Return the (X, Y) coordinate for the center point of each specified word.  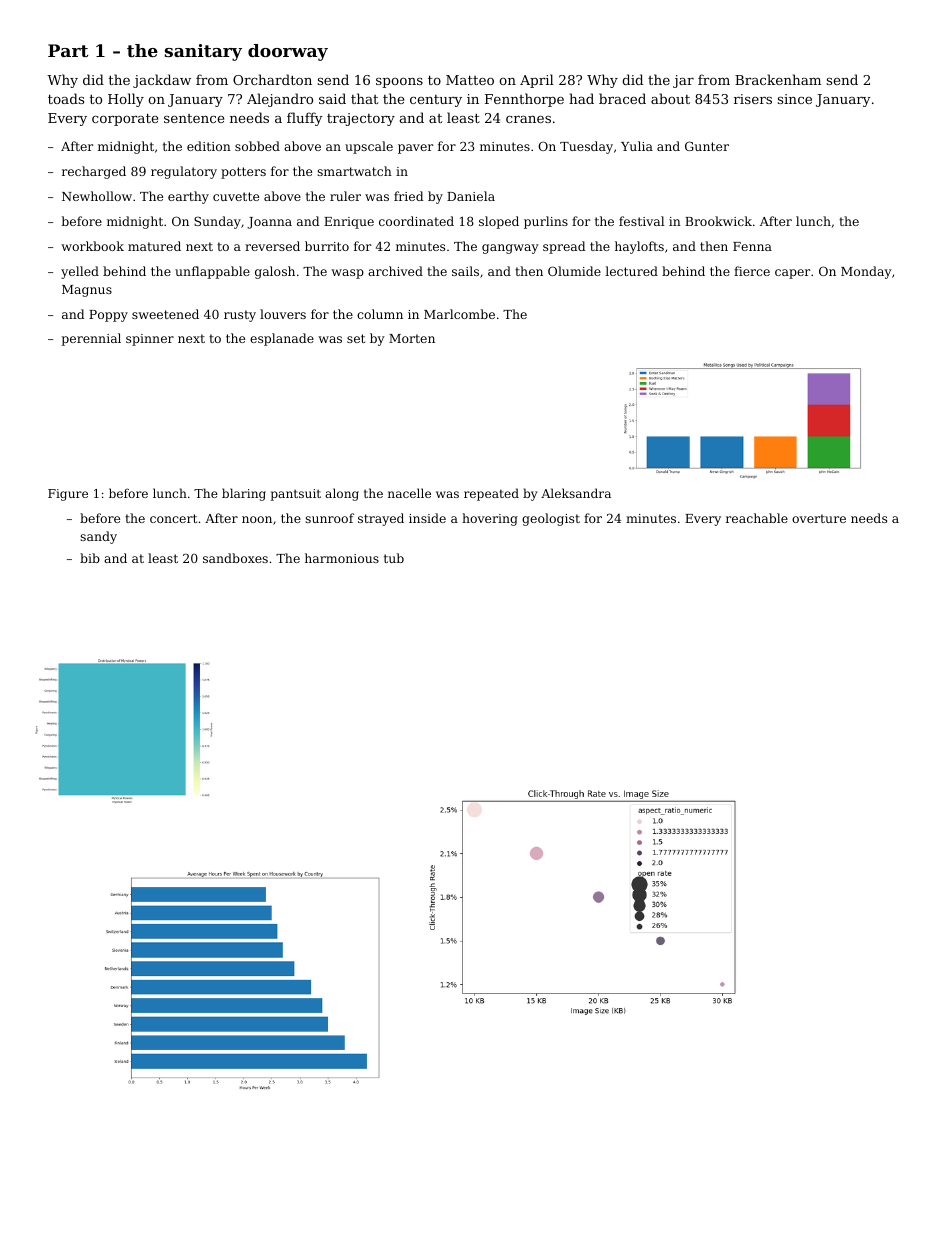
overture (819, 518)
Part (68, 50)
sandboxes (235, 558)
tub (394, 558)
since (795, 99)
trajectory (361, 119)
